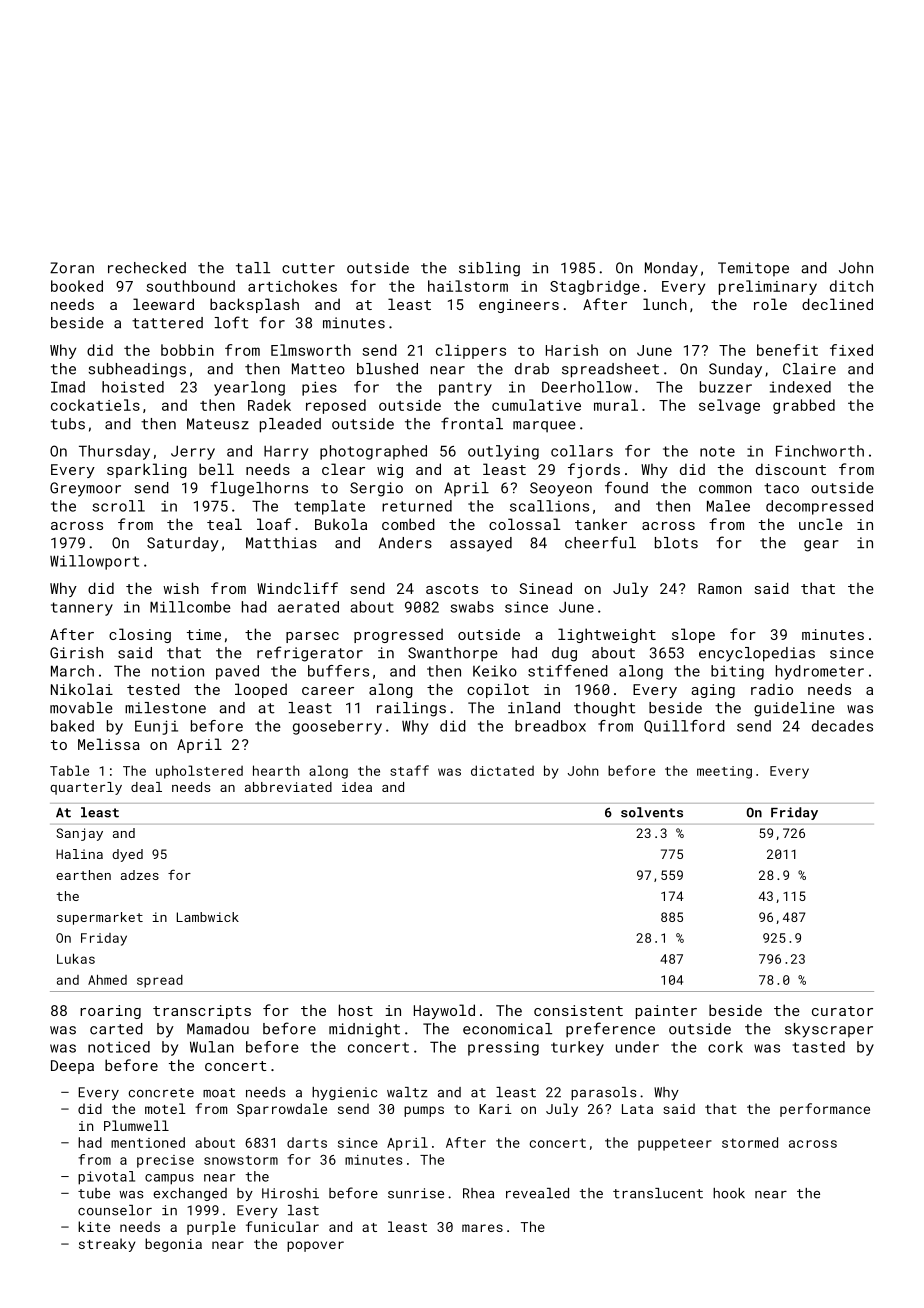  Describe the element at coordinates (79, 834) in the image. I see `Sanjay` at that location.
